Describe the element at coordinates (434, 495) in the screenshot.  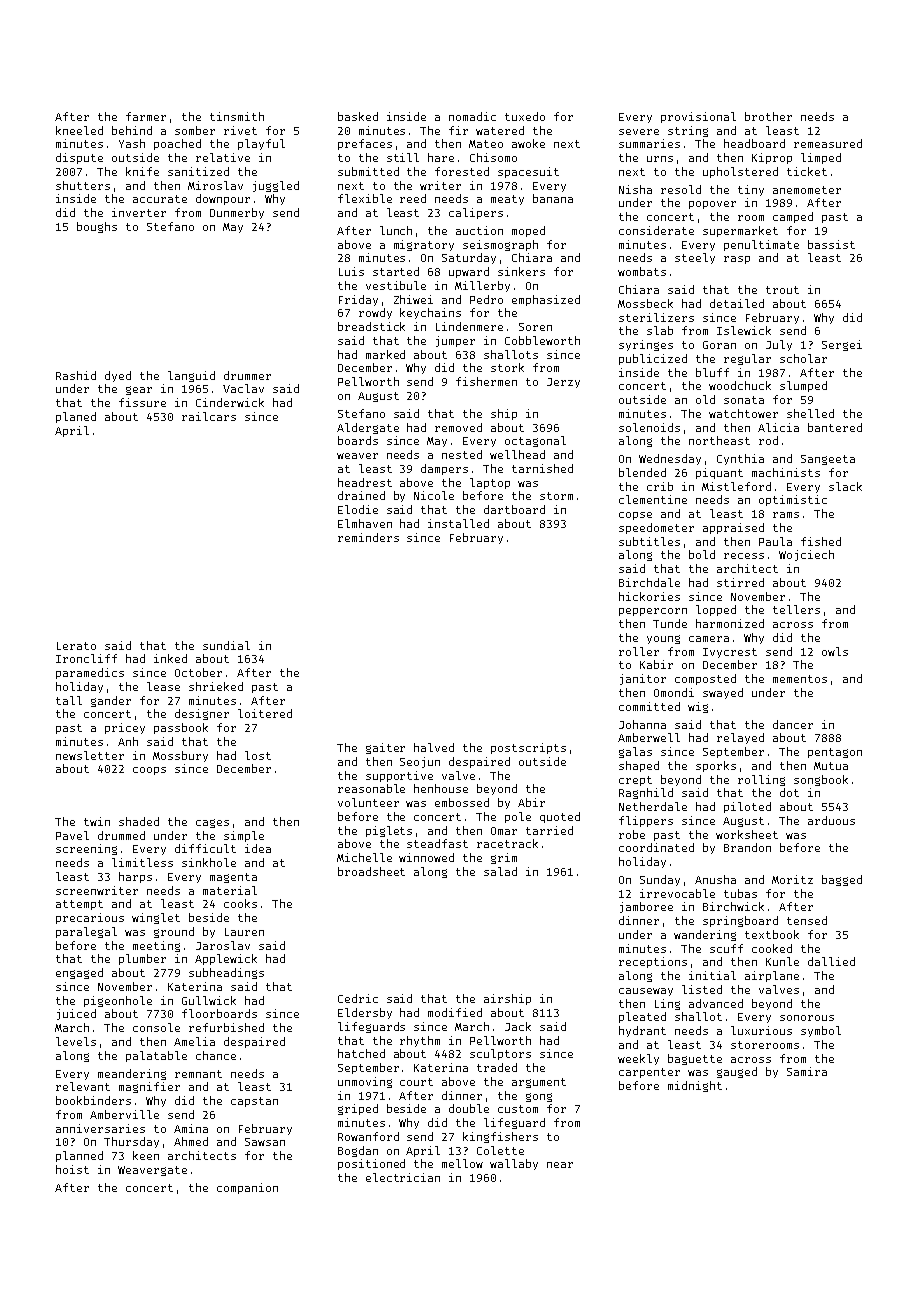
I see `Nicole` at that location.
